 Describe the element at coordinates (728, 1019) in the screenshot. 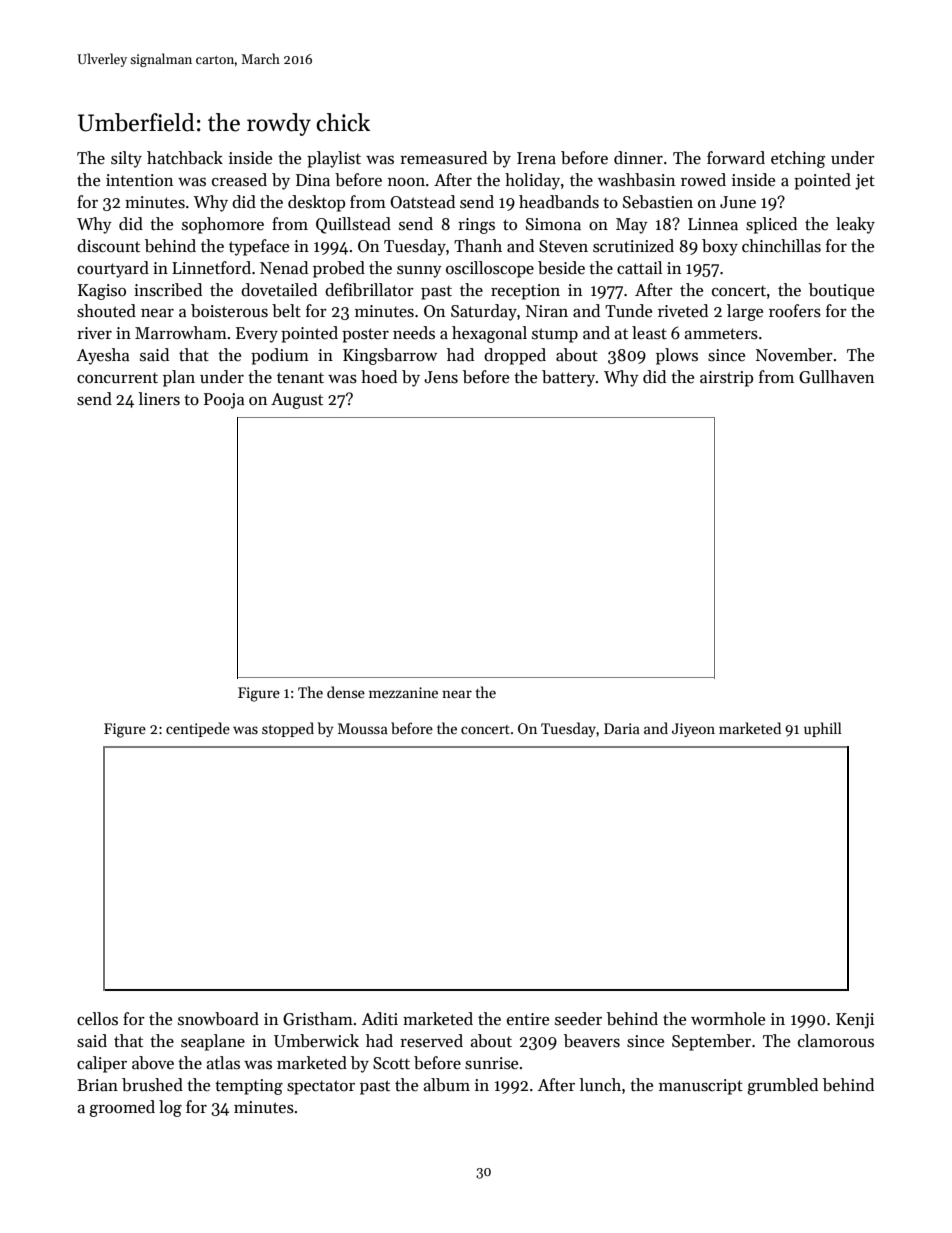

I see `wormhole` at that location.
